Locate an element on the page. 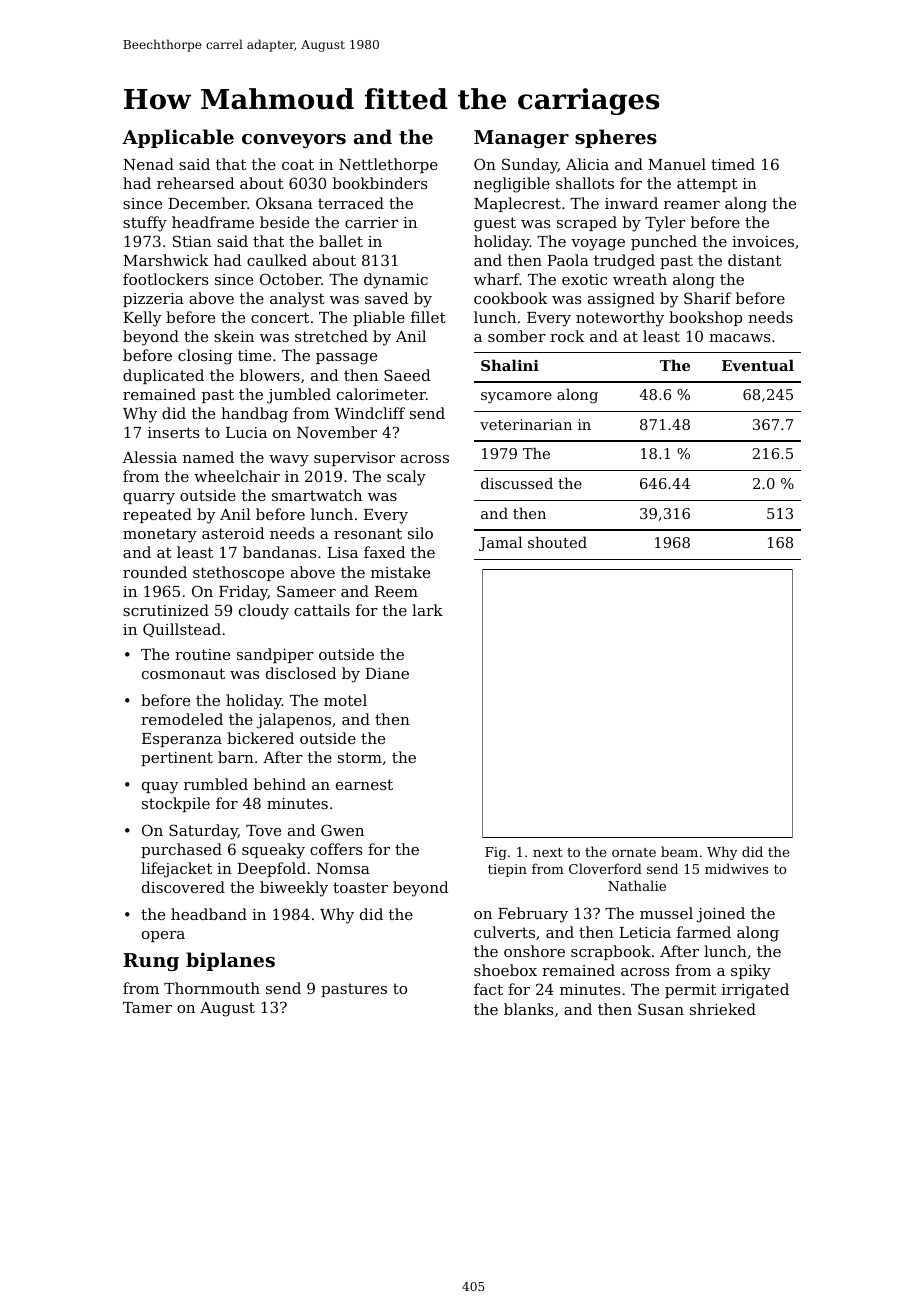 The height and width of the page is (1314, 924). supervisor is located at coordinates (354, 459).
